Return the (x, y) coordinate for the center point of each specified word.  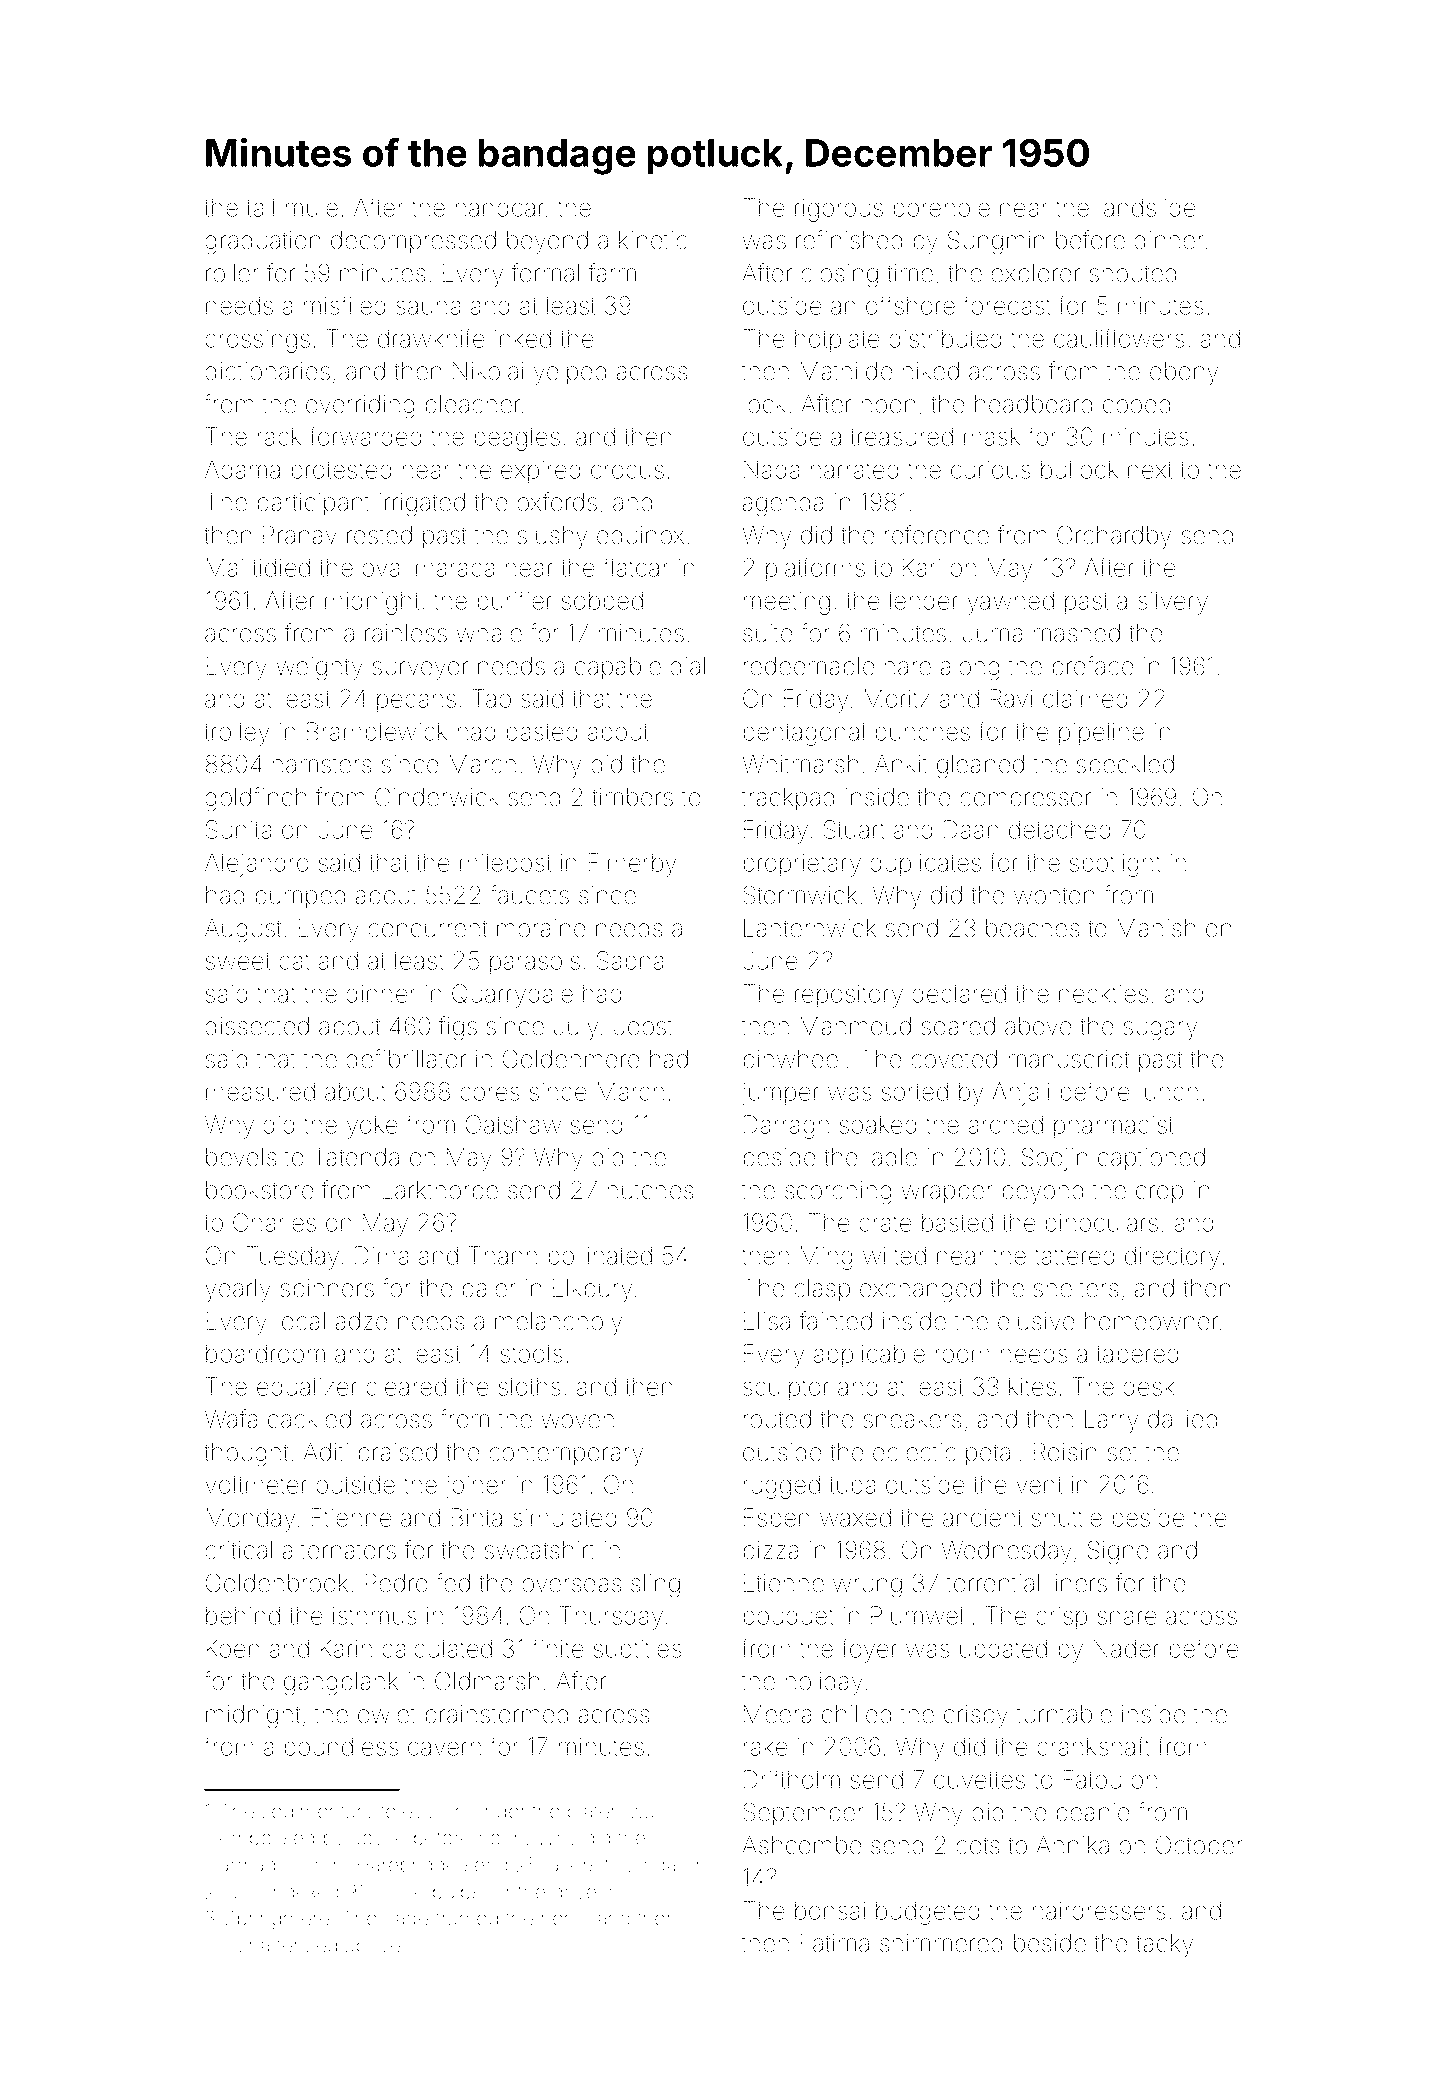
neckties (1103, 993)
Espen (777, 1520)
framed (466, 1918)
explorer (1035, 275)
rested (379, 535)
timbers (632, 797)
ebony (1184, 374)
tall (260, 207)
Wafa (231, 1419)
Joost (643, 1026)
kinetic (653, 240)
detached (1059, 829)
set (1123, 1453)
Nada (772, 469)
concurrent (428, 929)
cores (490, 1093)
